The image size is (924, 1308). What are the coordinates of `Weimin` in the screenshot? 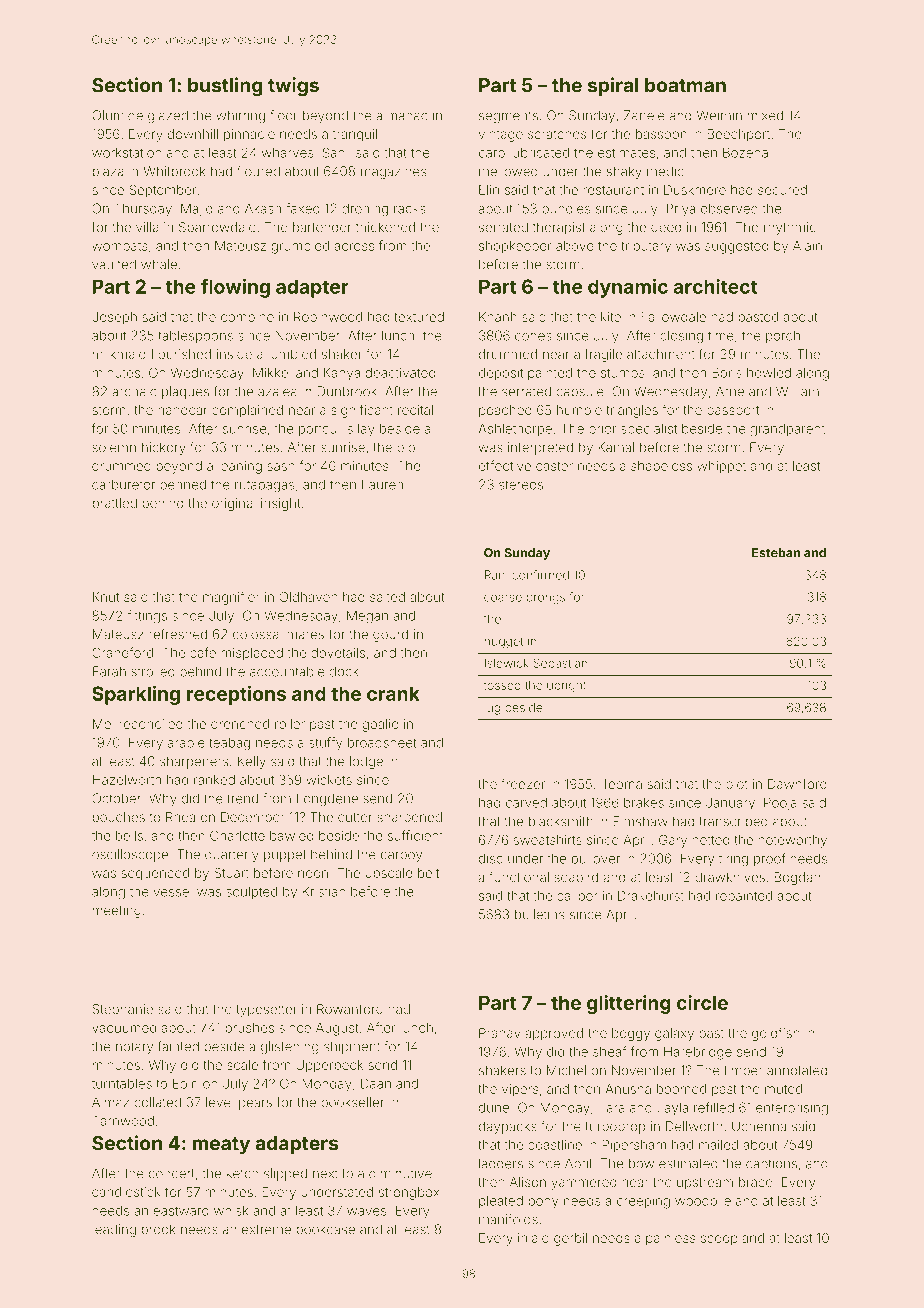 It's located at (719, 115).
